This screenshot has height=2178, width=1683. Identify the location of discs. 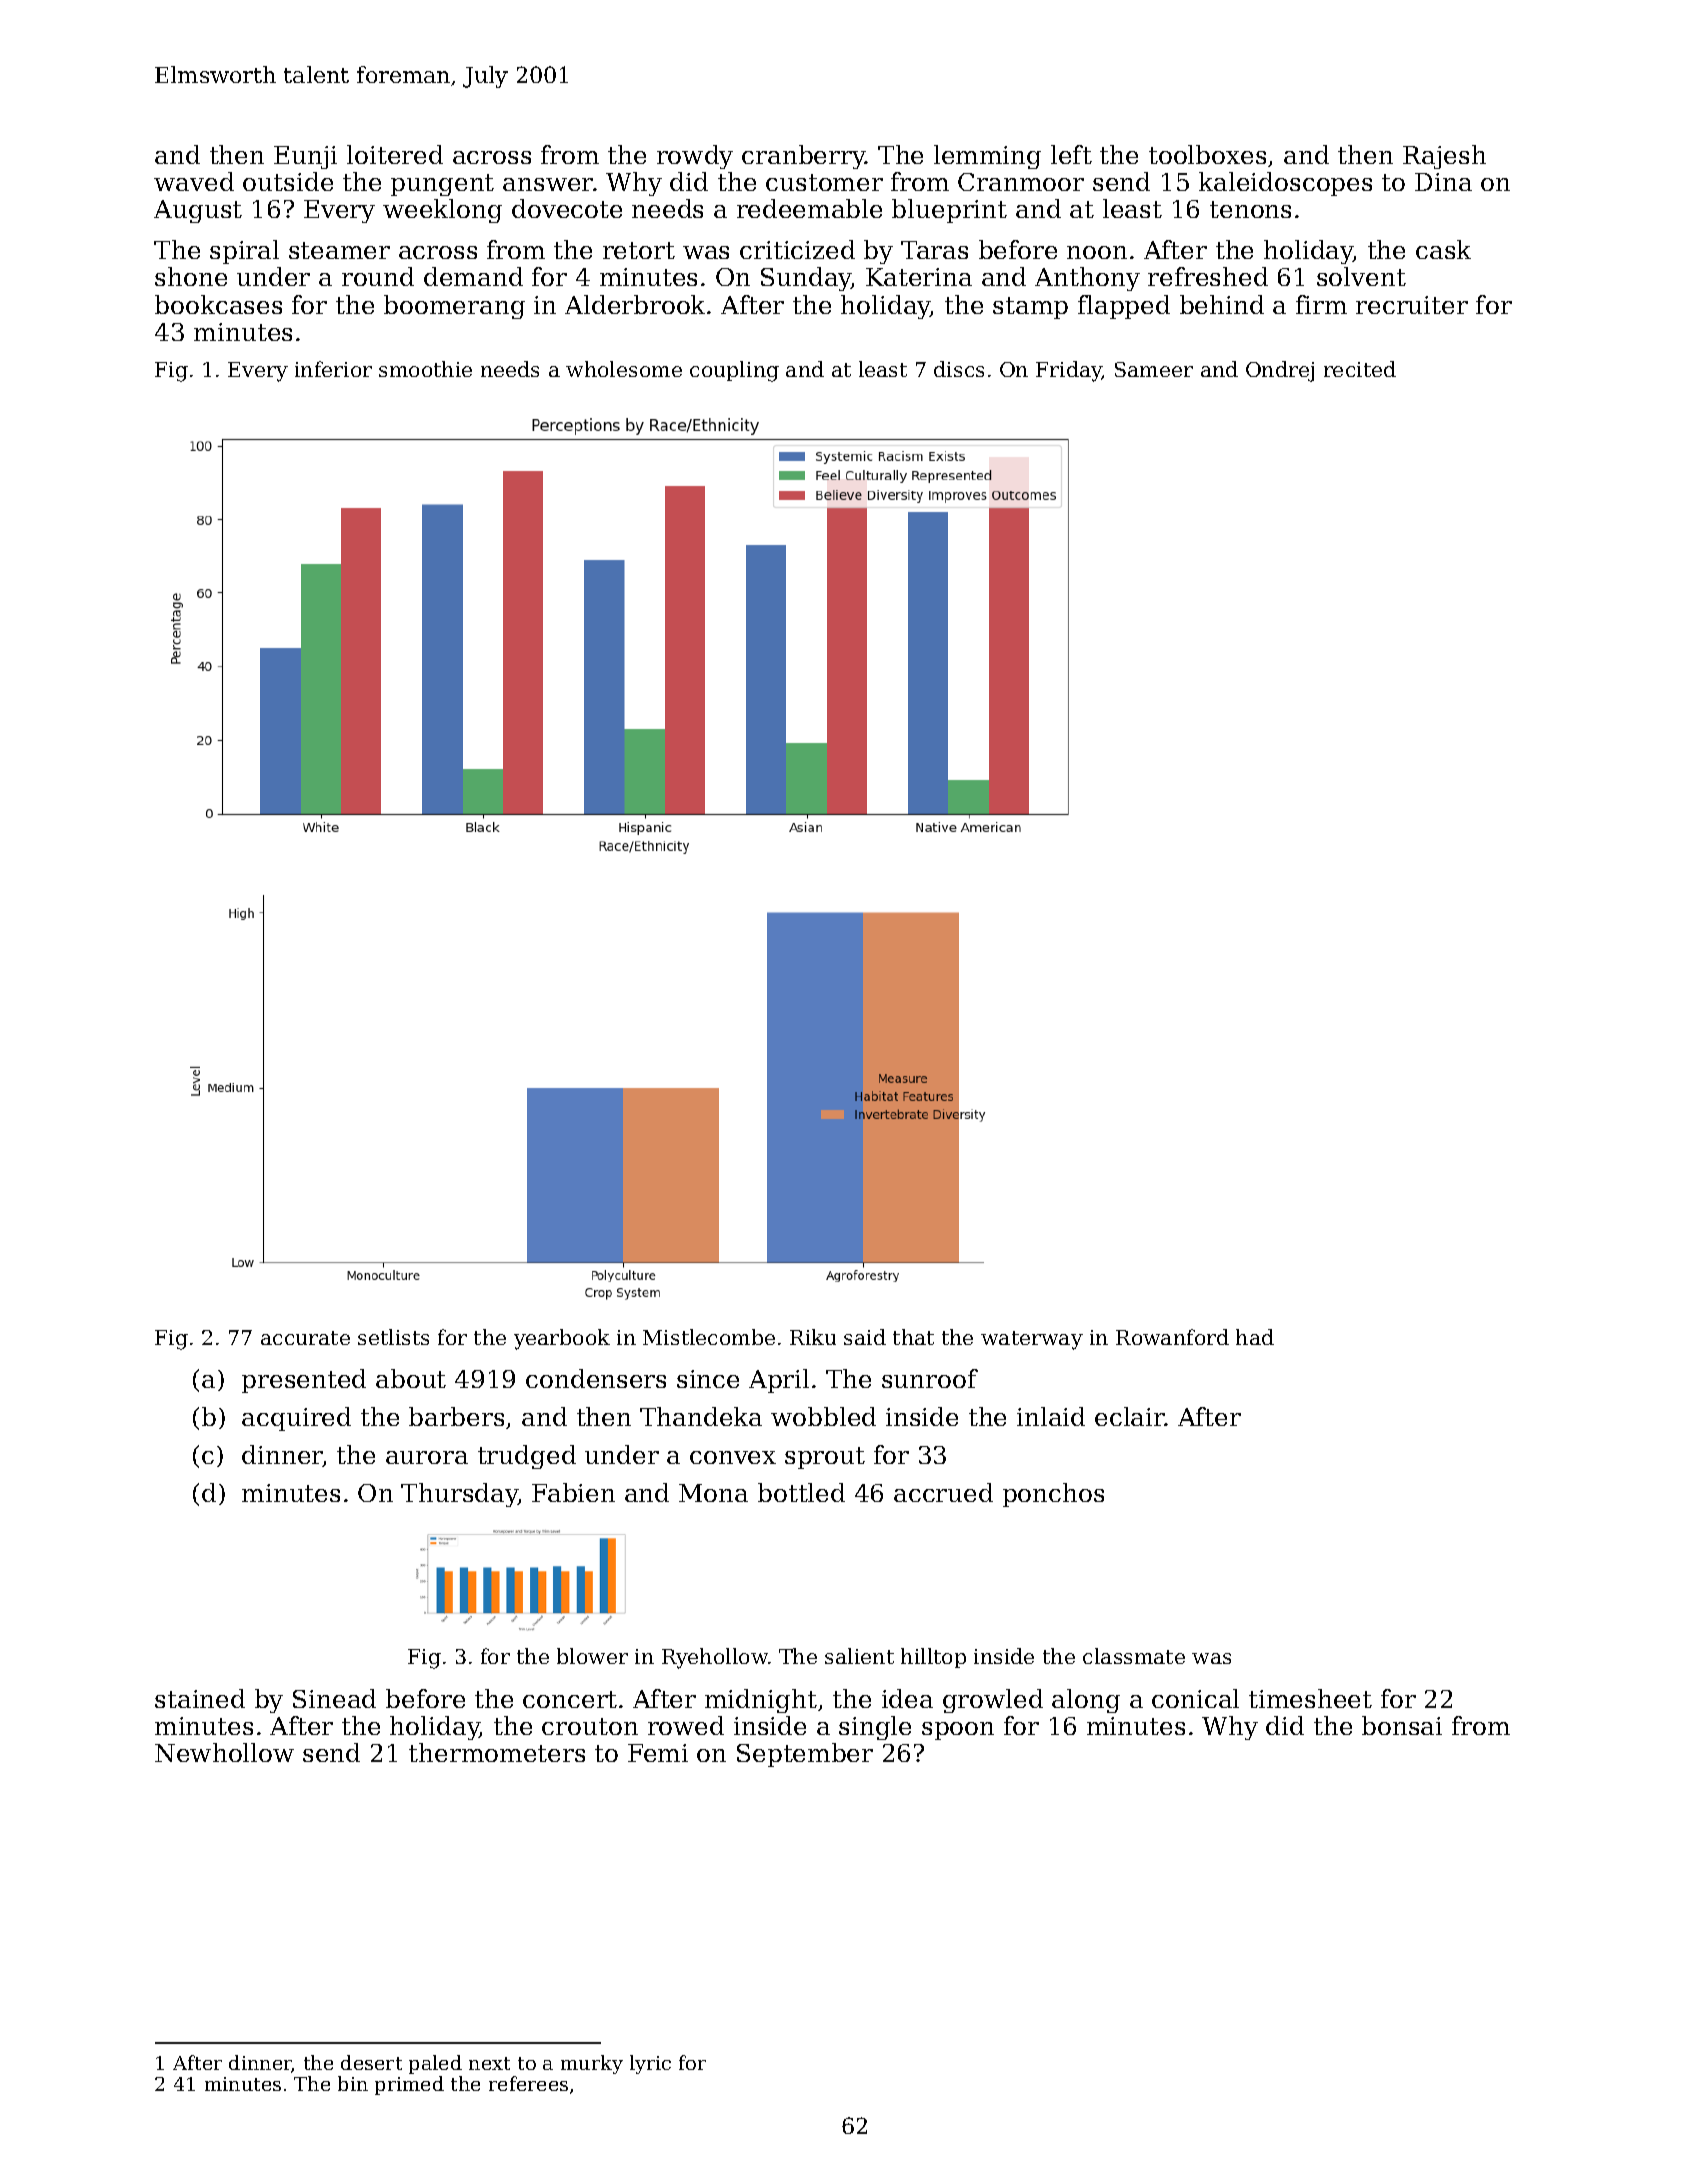
(959, 369).
